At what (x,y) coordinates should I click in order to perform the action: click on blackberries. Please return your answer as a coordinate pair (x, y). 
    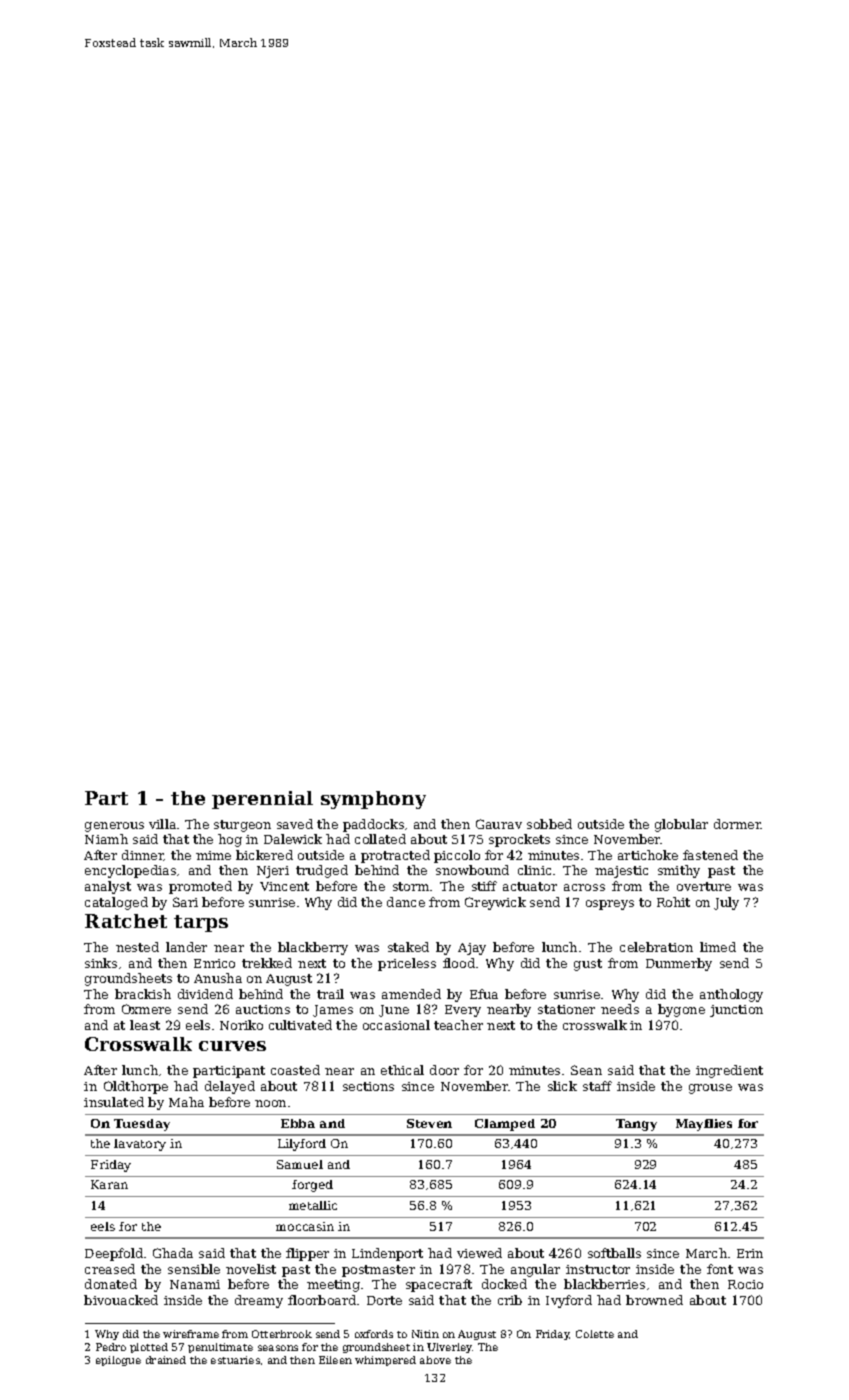
    Looking at the image, I should click on (604, 1284).
